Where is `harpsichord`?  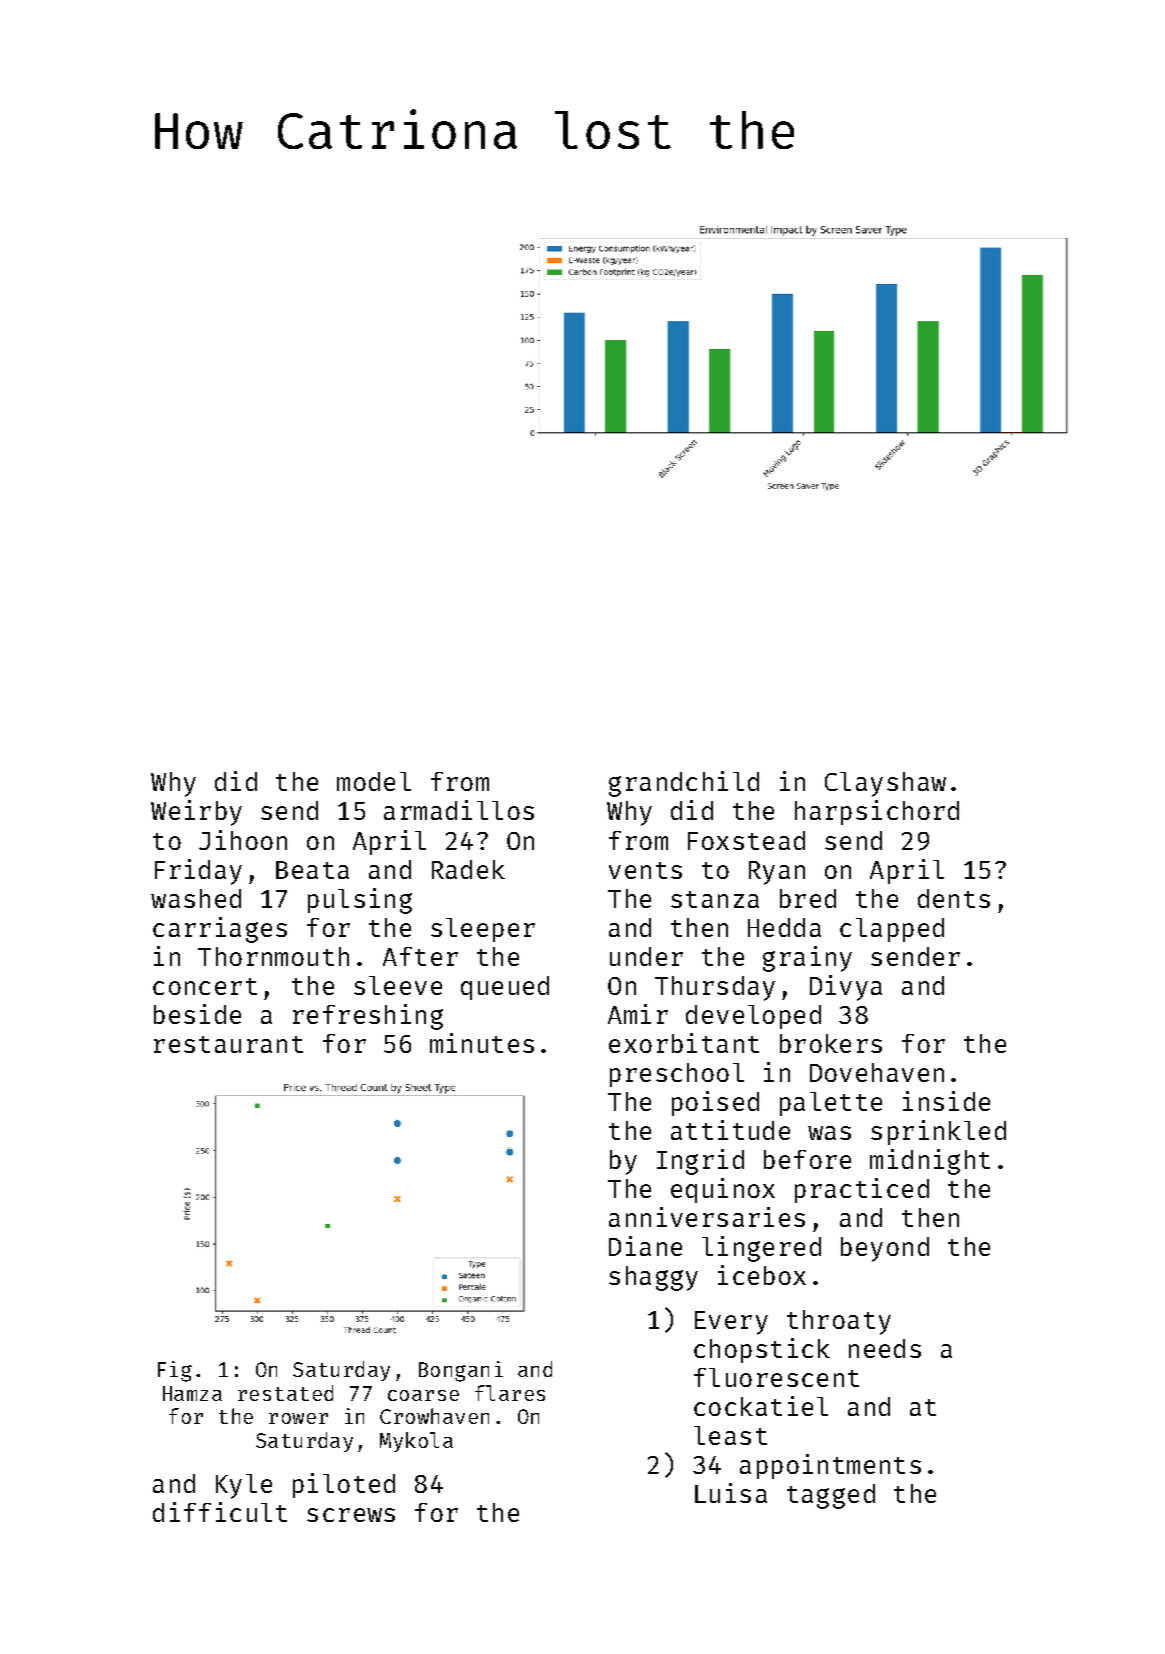
harpsichord is located at coordinates (877, 812).
